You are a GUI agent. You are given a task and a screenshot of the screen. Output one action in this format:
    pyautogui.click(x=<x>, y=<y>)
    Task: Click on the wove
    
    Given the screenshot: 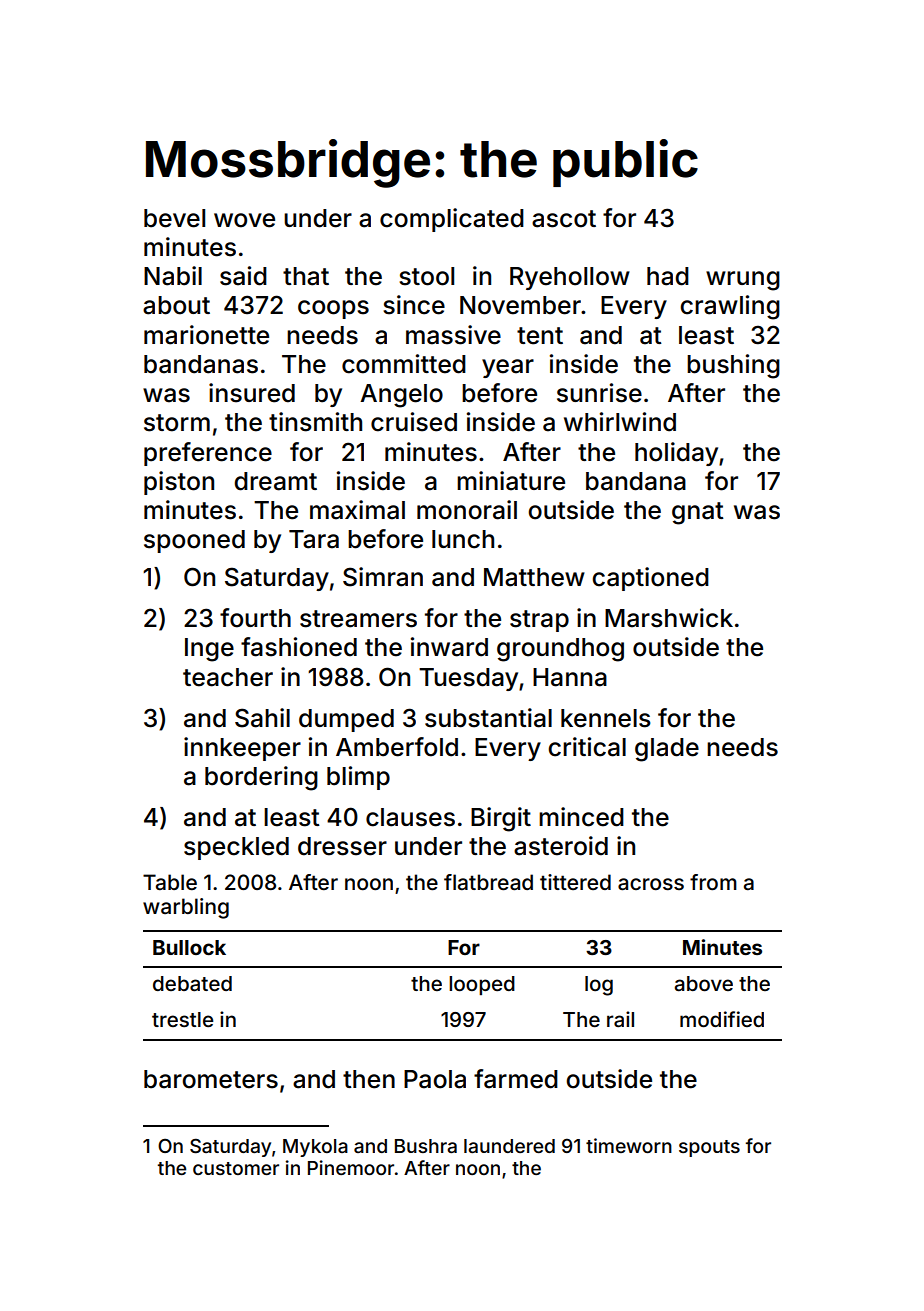 What is the action you would take?
    pyautogui.click(x=244, y=220)
